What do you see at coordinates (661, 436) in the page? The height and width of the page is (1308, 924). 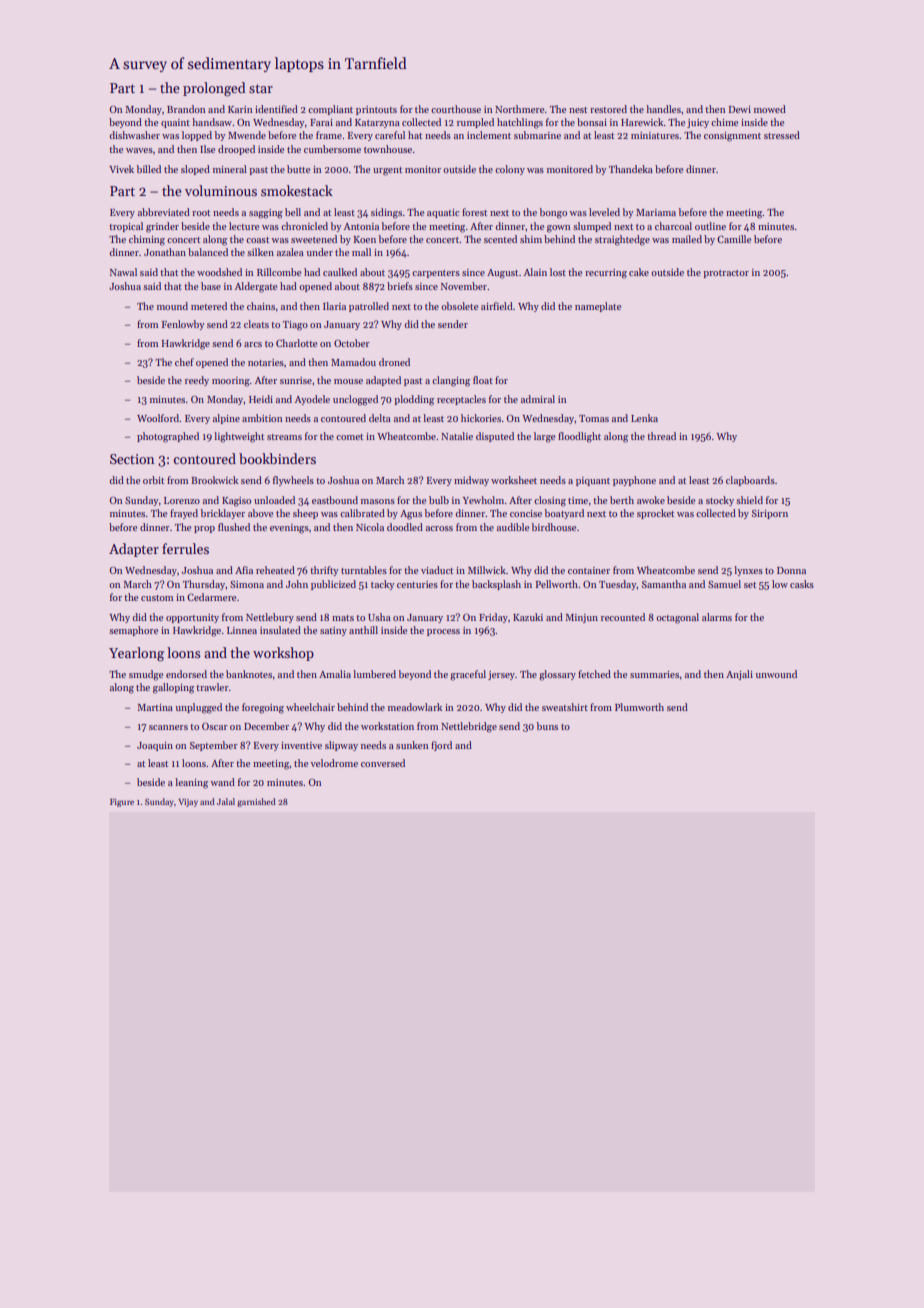 I see `thread` at bounding box center [661, 436].
